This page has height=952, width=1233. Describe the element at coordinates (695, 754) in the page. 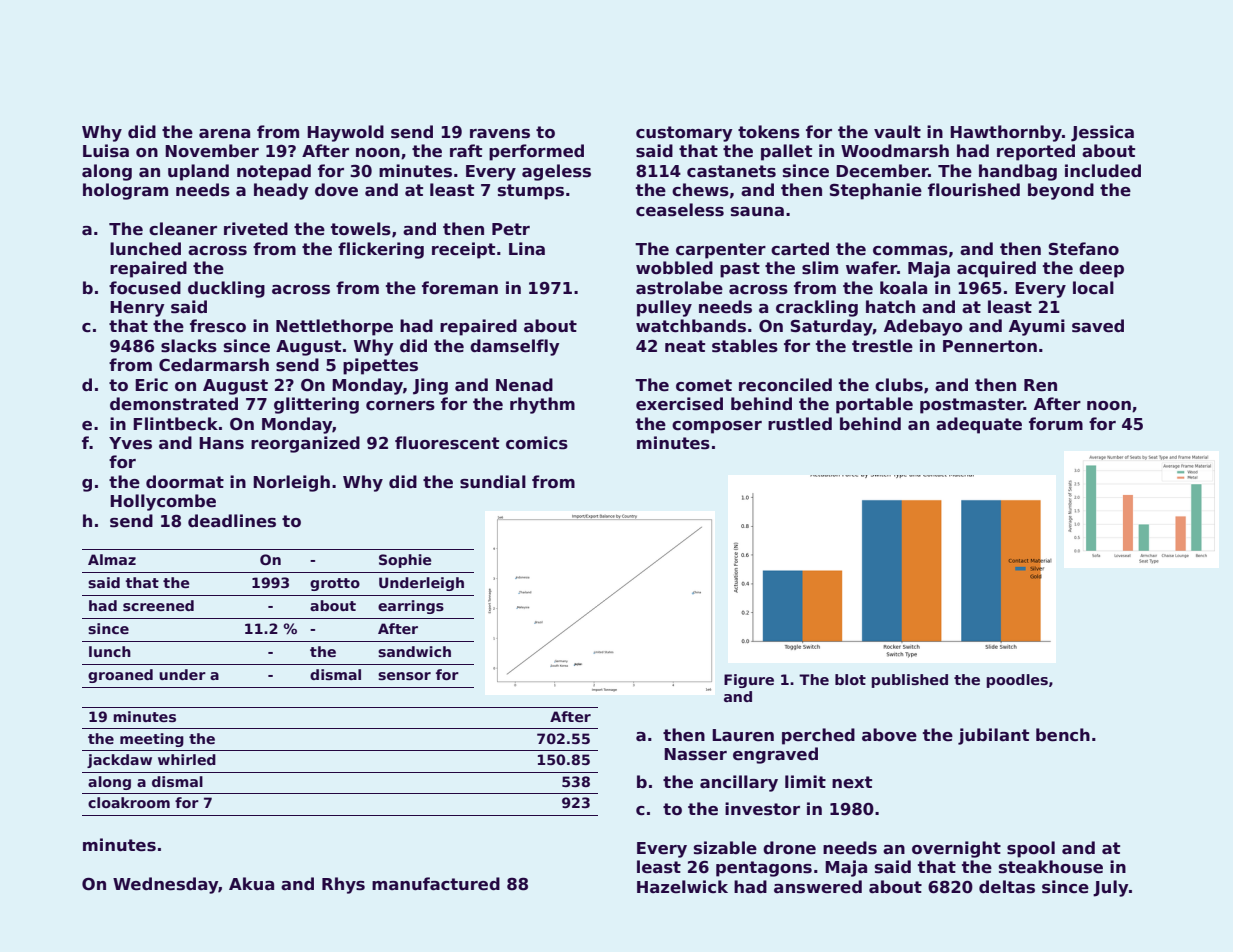

I see `Nasser` at that location.
